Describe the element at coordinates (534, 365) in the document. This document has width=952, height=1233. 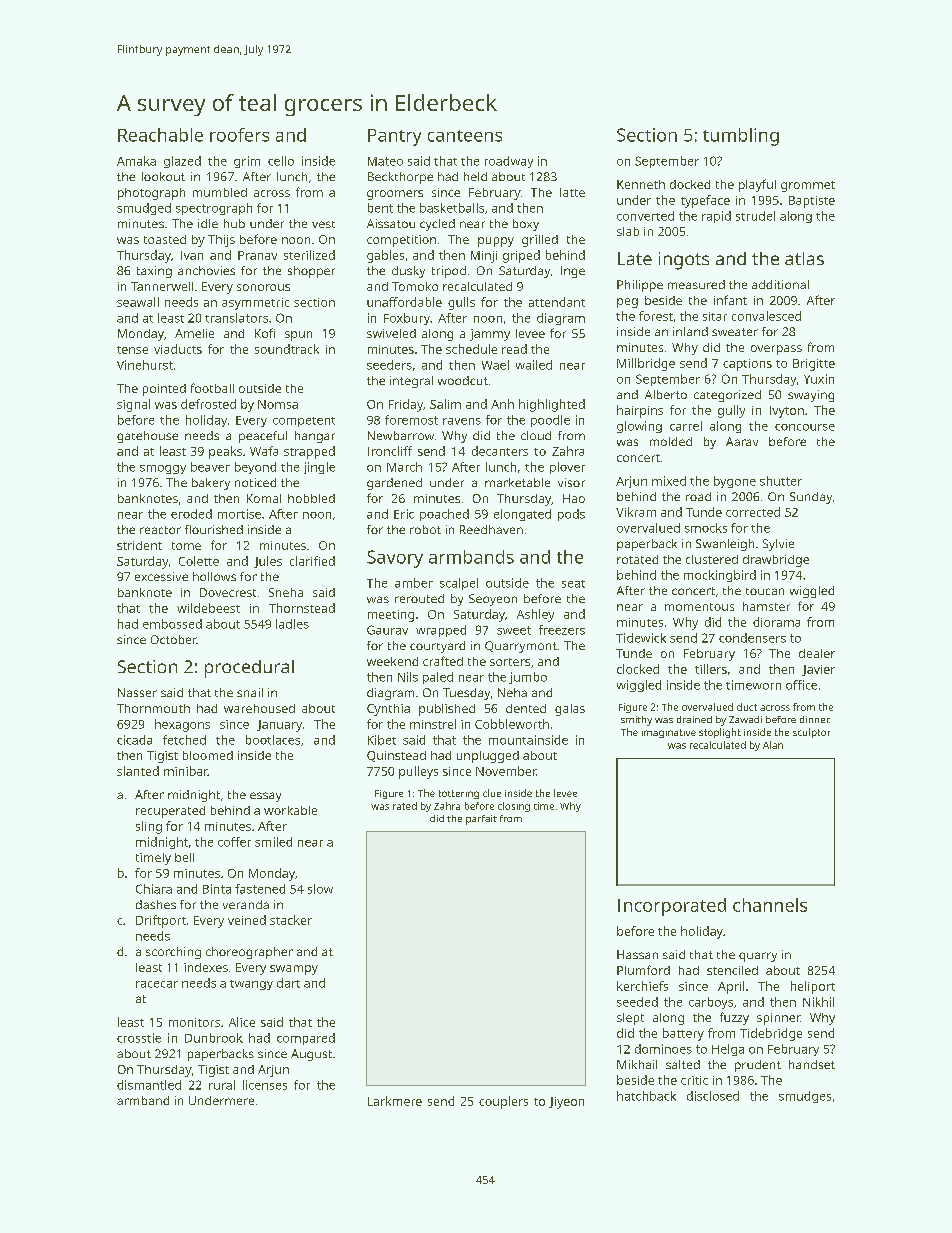
I see `wailed` at that location.
